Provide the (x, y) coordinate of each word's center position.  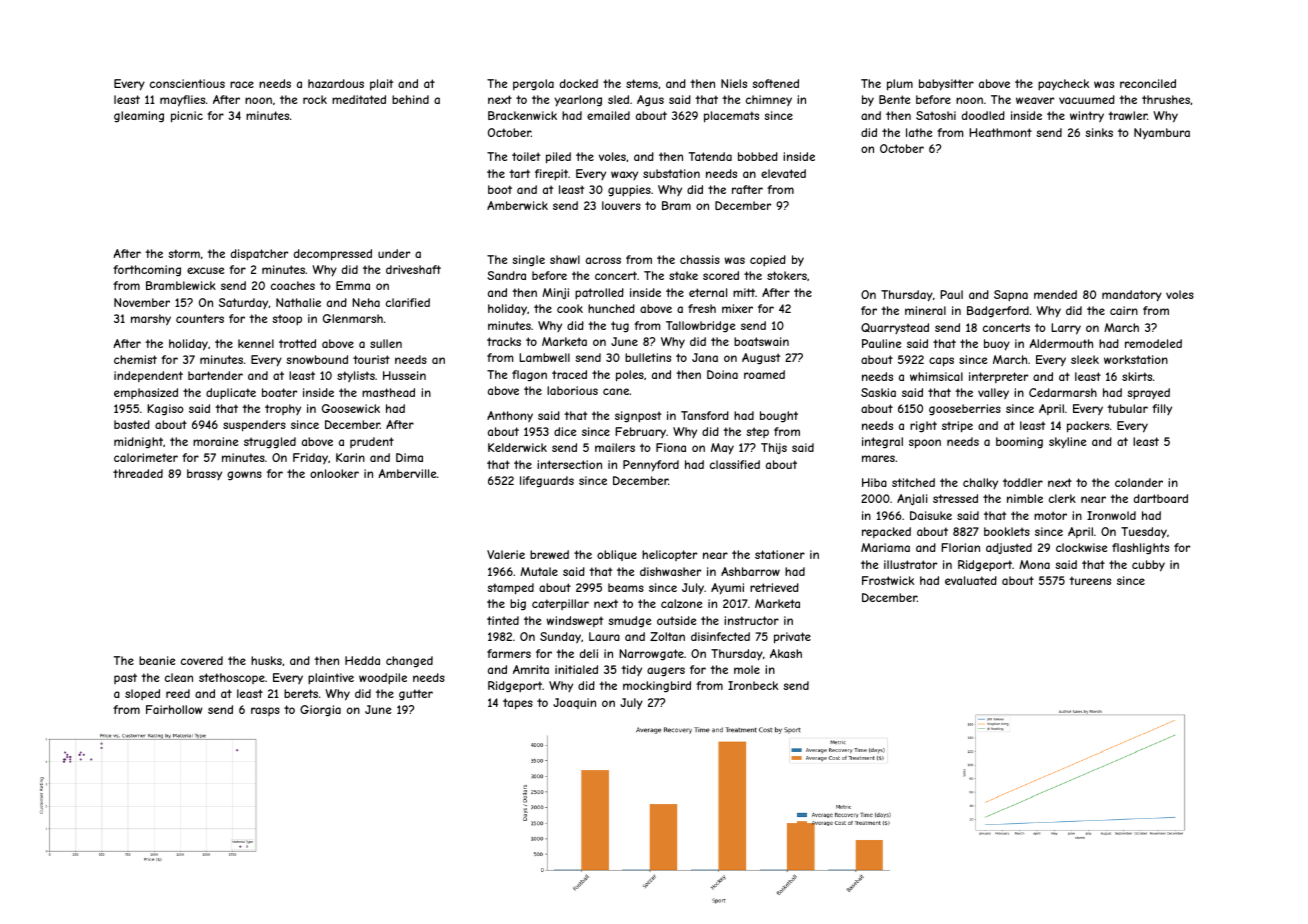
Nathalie (298, 302)
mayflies (182, 101)
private (792, 638)
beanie (157, 660)
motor (1050, 515)
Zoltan (667, 636)
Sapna (1011, 296)
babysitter (946, 85)
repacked (886, 532)
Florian (960, 547)
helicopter (669, 555)
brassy (204, 474)
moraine (215, 441)
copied (768, 261)
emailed (608, 115)
